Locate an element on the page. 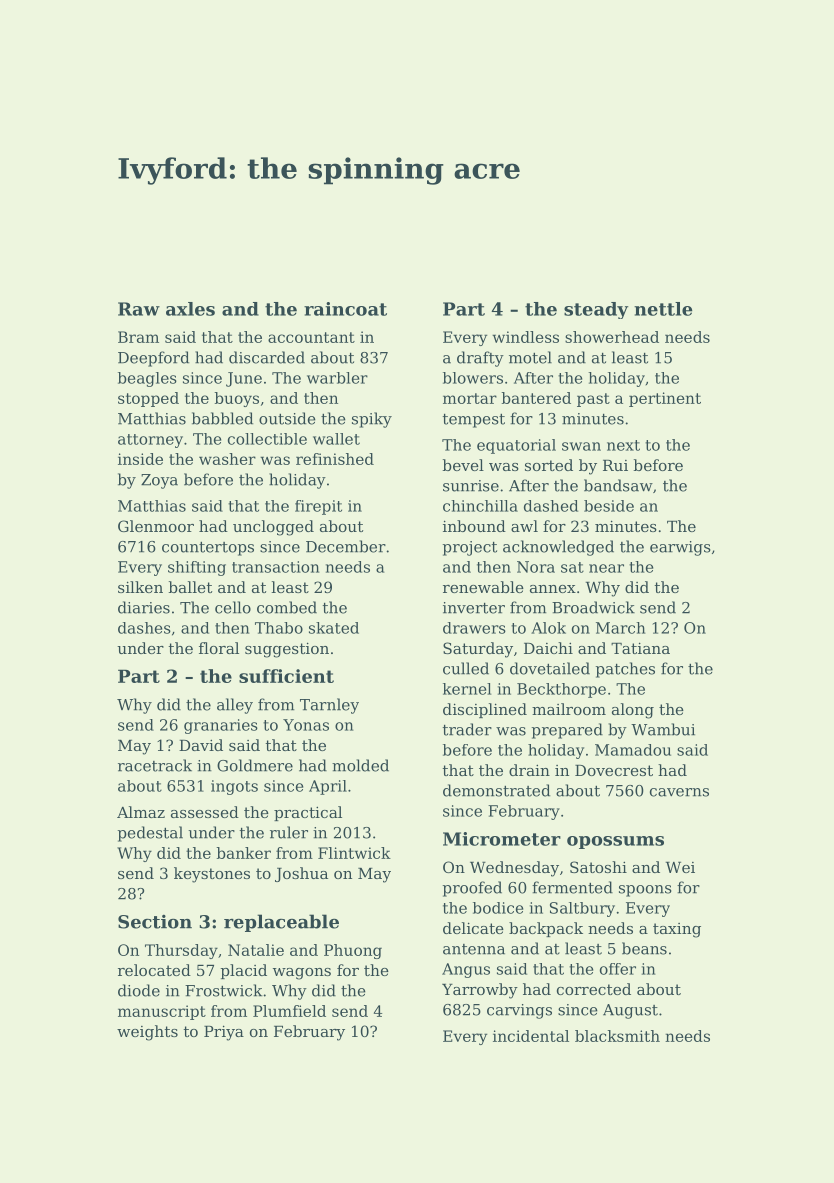  dashes is located at coordinates (144, 628).
